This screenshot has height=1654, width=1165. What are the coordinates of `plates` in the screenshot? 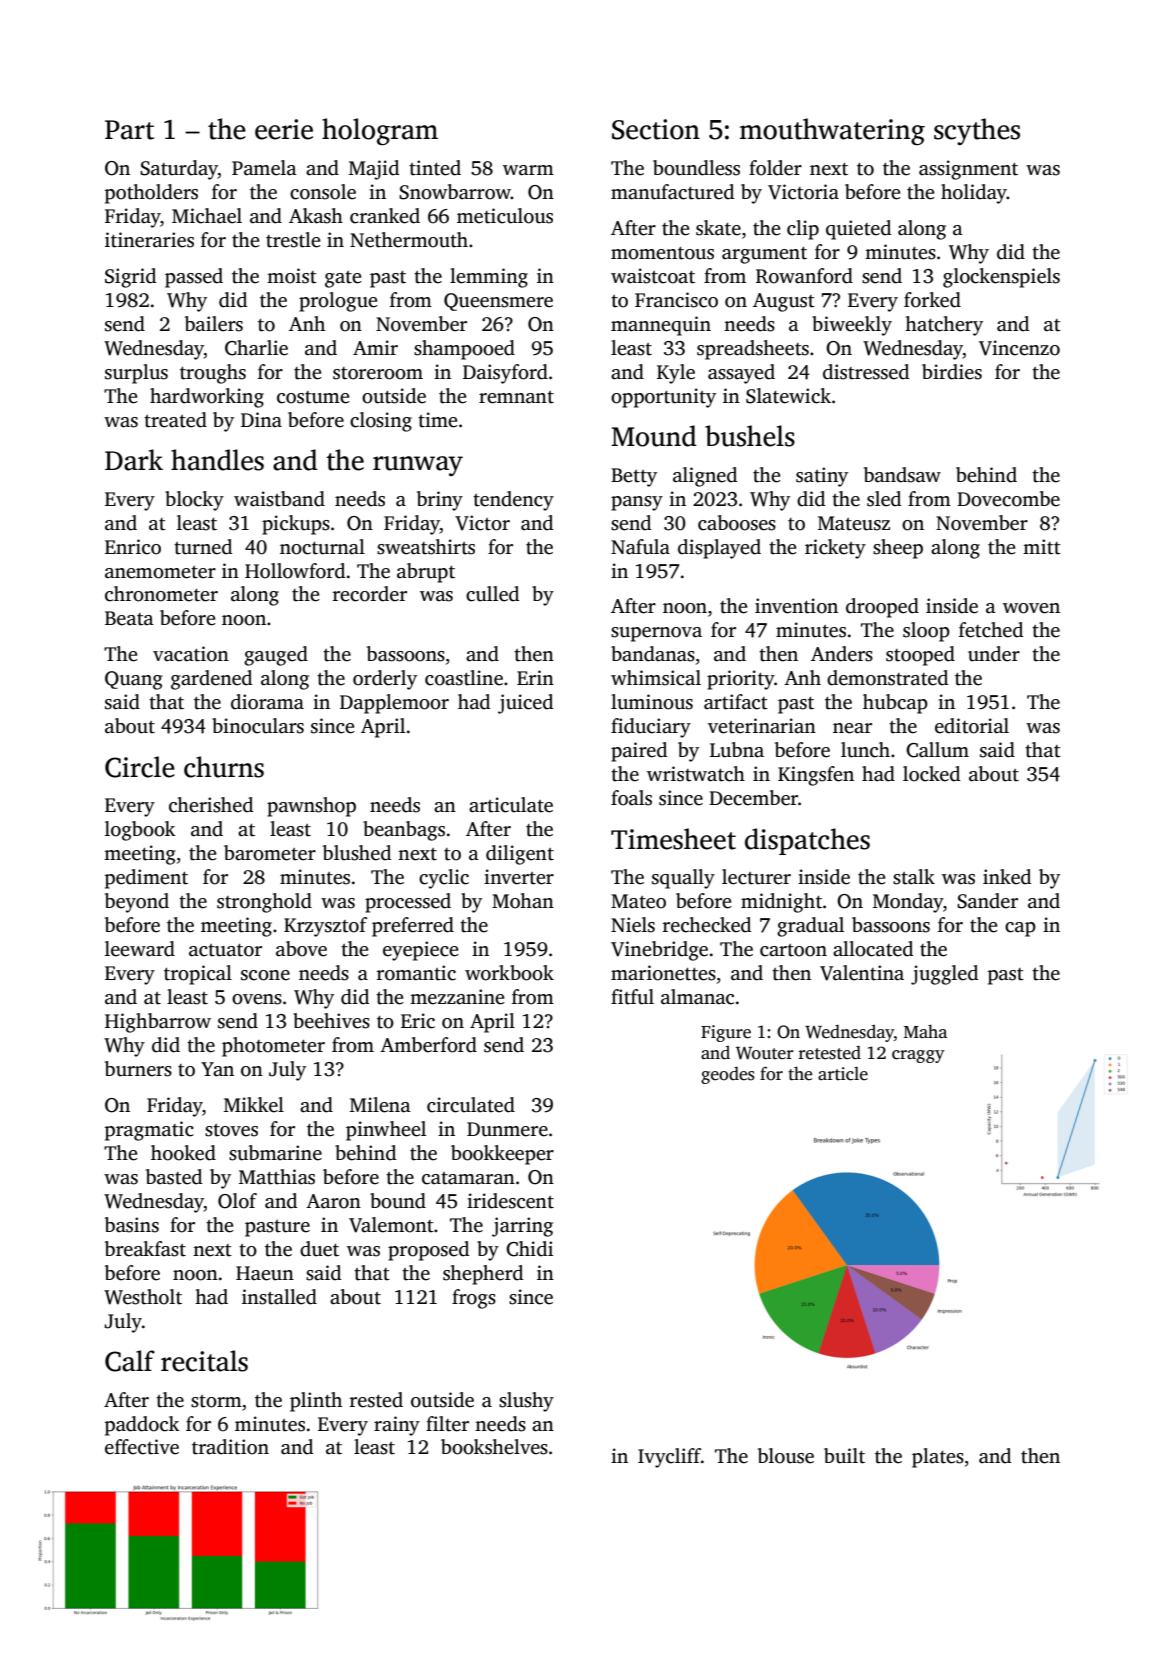 It's located at (938, 1458).
